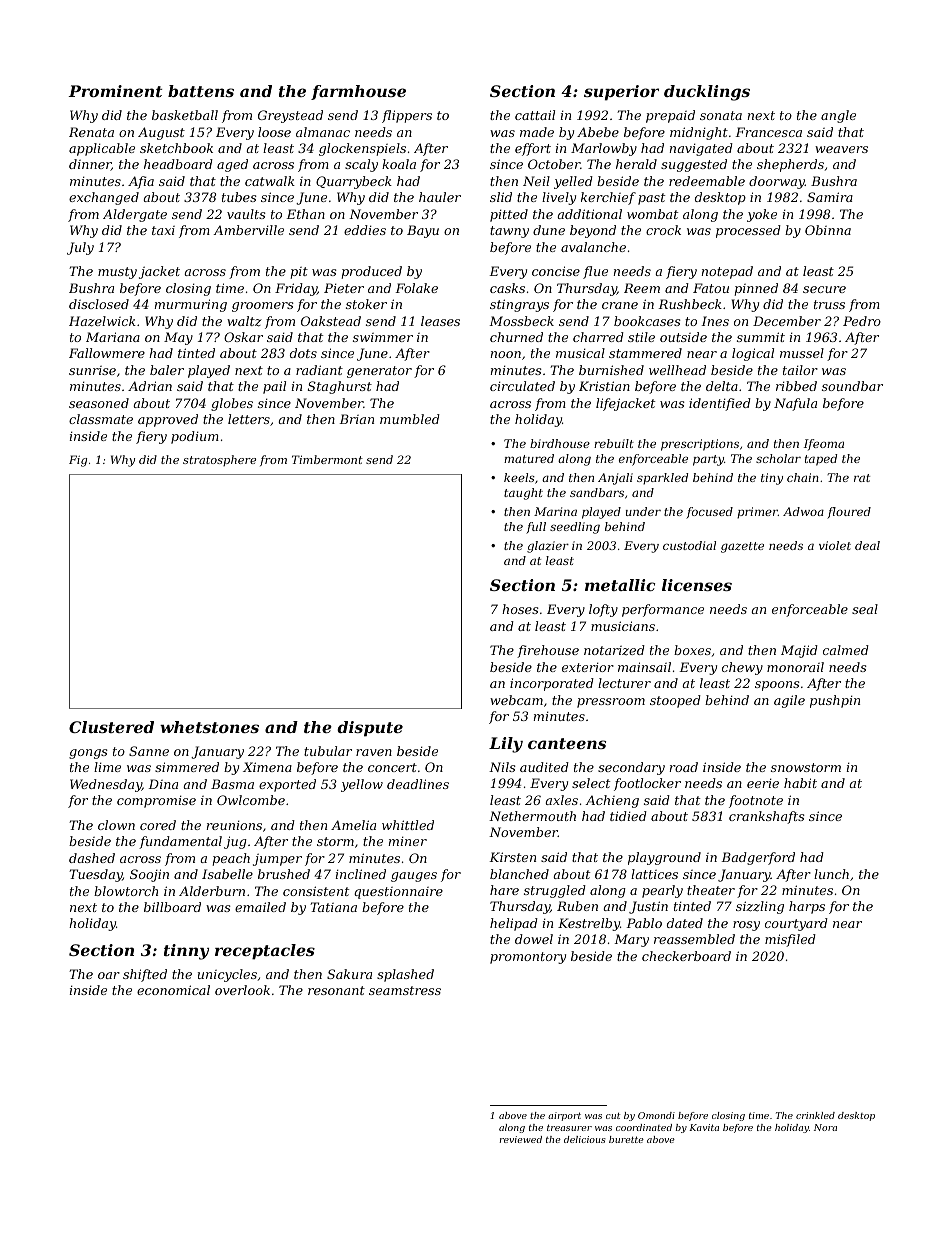  I want to click on Prominent, so click(115, 91).
